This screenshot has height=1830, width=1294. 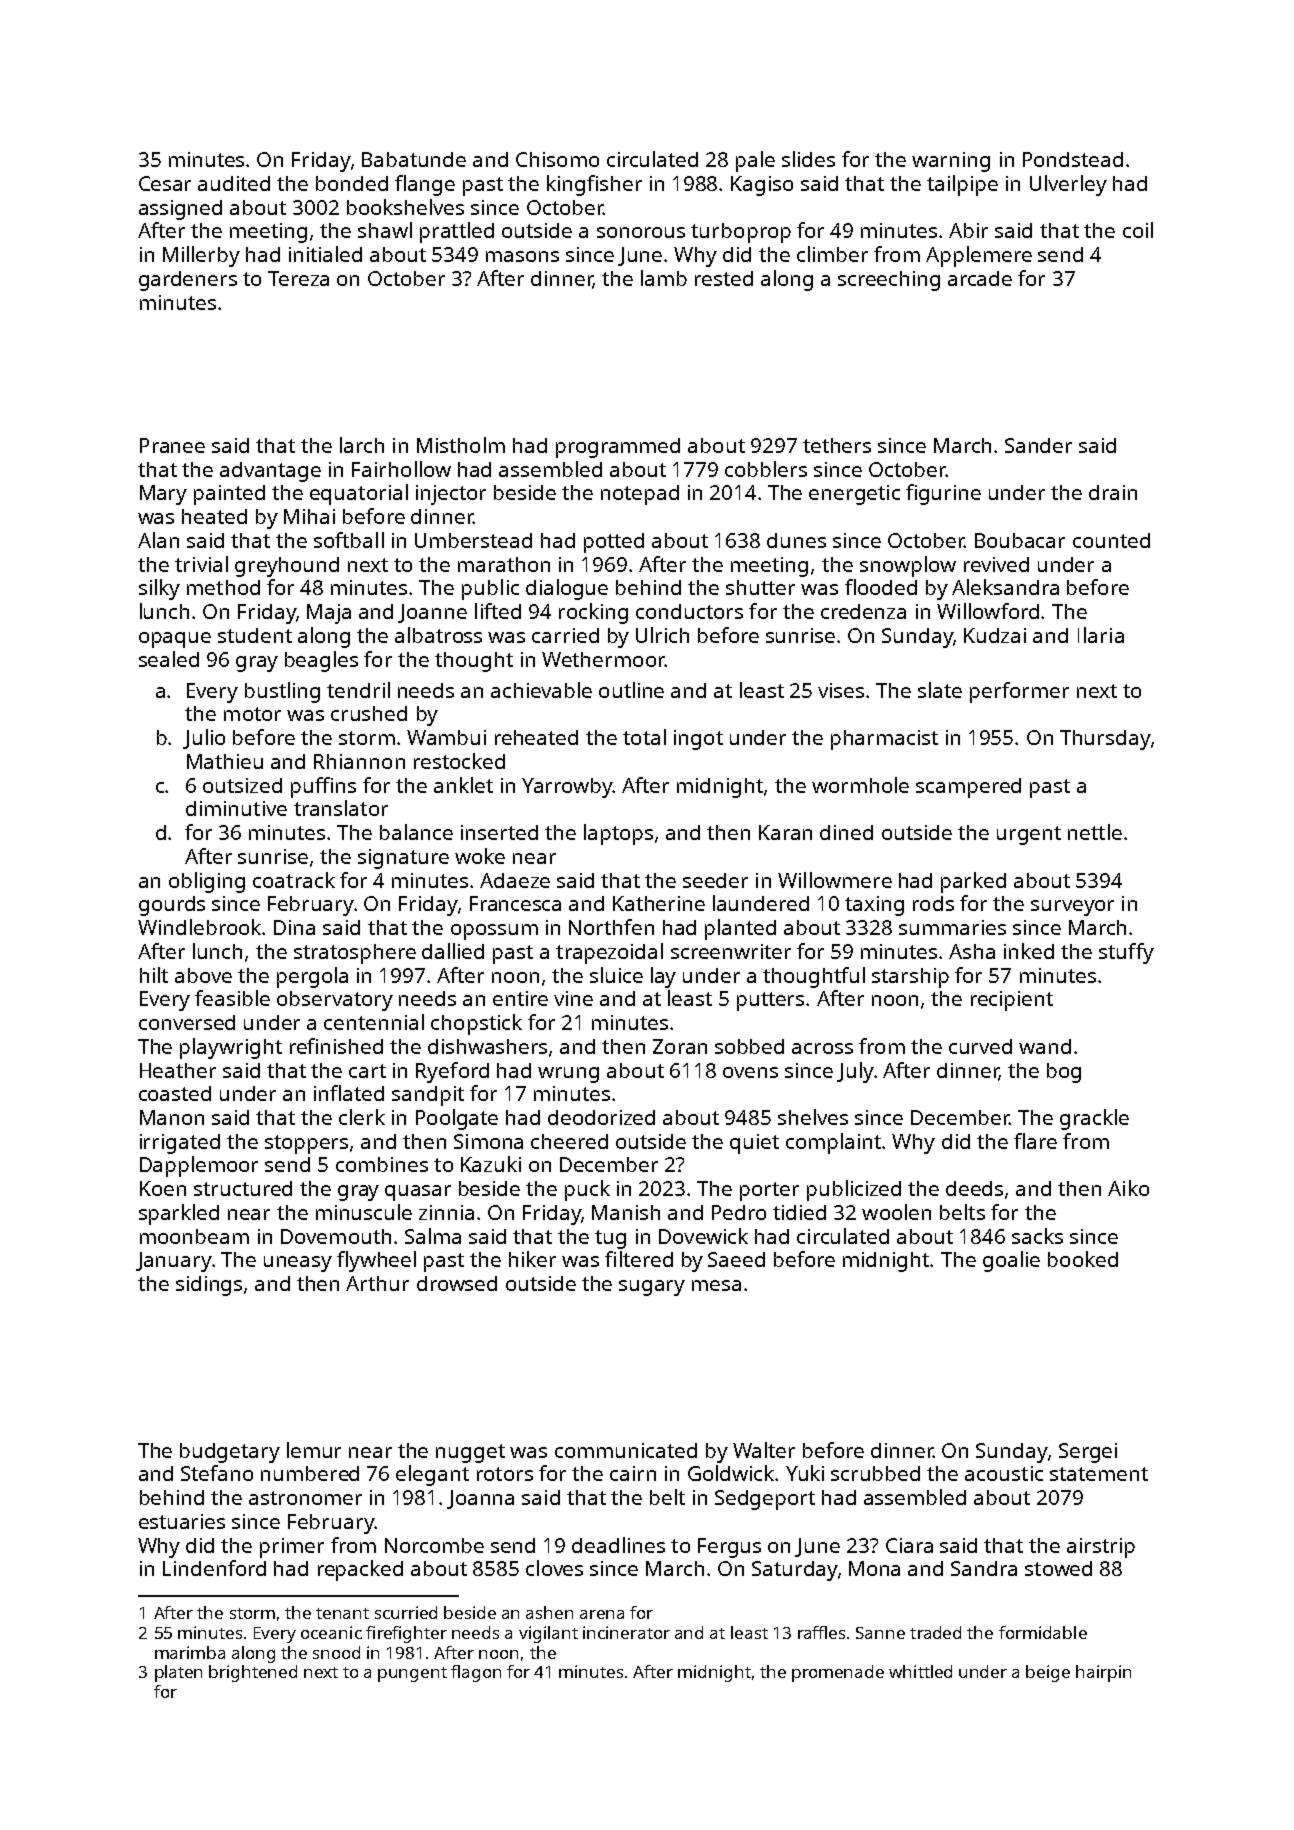 What do you see at coordinates (755, 161) in the screenshot?
I see `pale` at bounding box center [755, 161].
